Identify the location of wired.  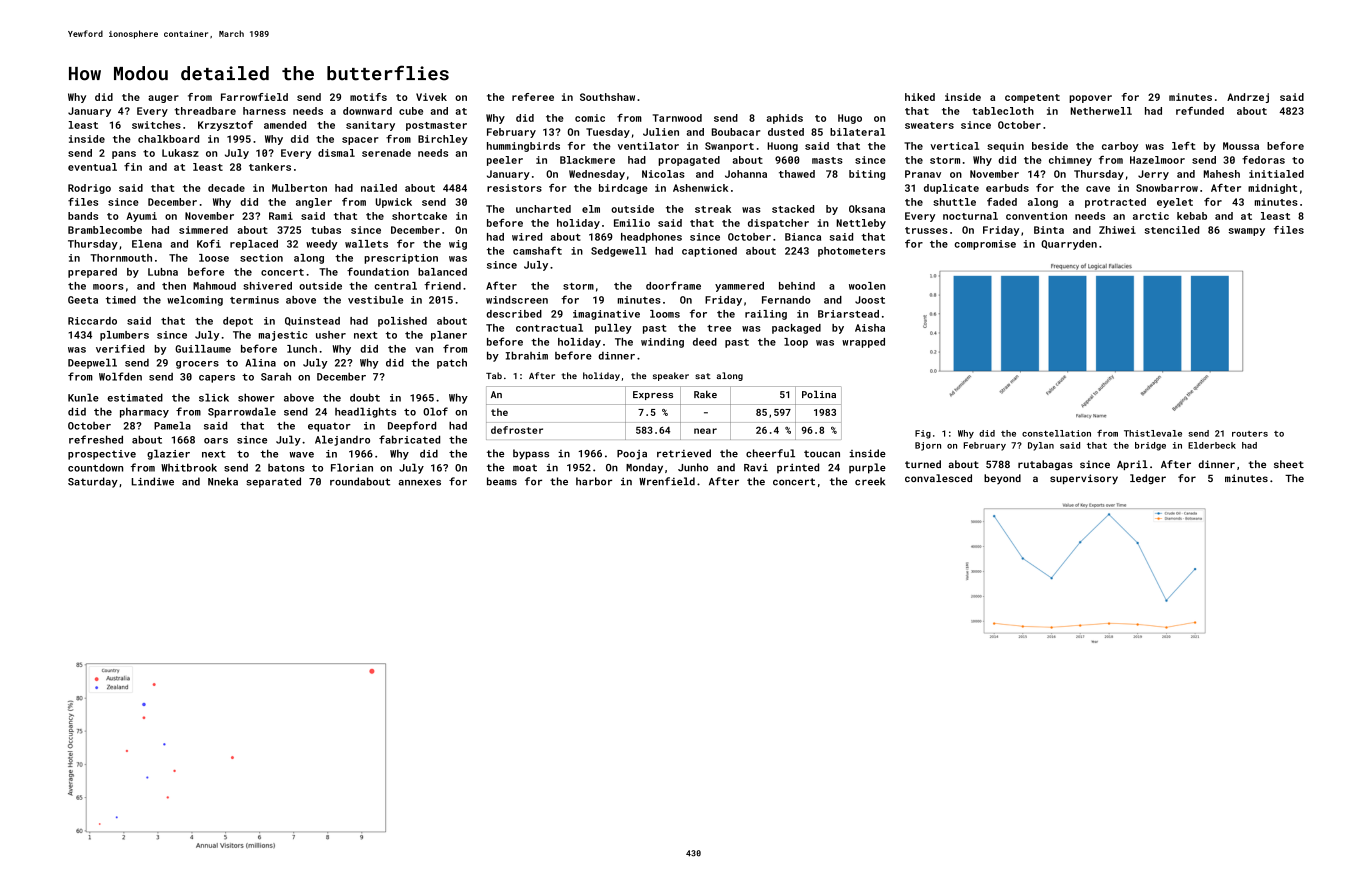
(527, 237).
